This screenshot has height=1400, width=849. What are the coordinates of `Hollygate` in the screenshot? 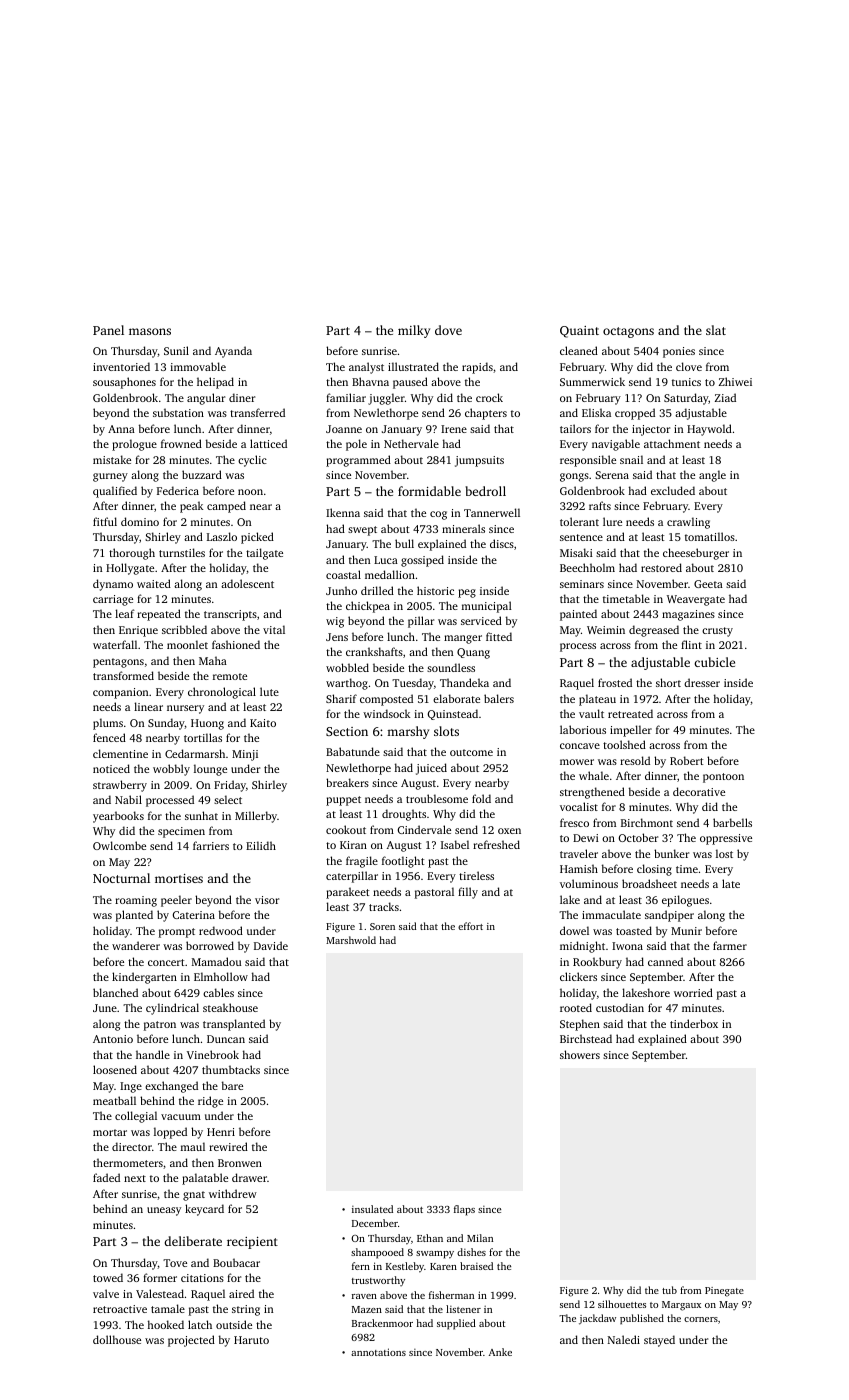 It's located at (130, 569).
